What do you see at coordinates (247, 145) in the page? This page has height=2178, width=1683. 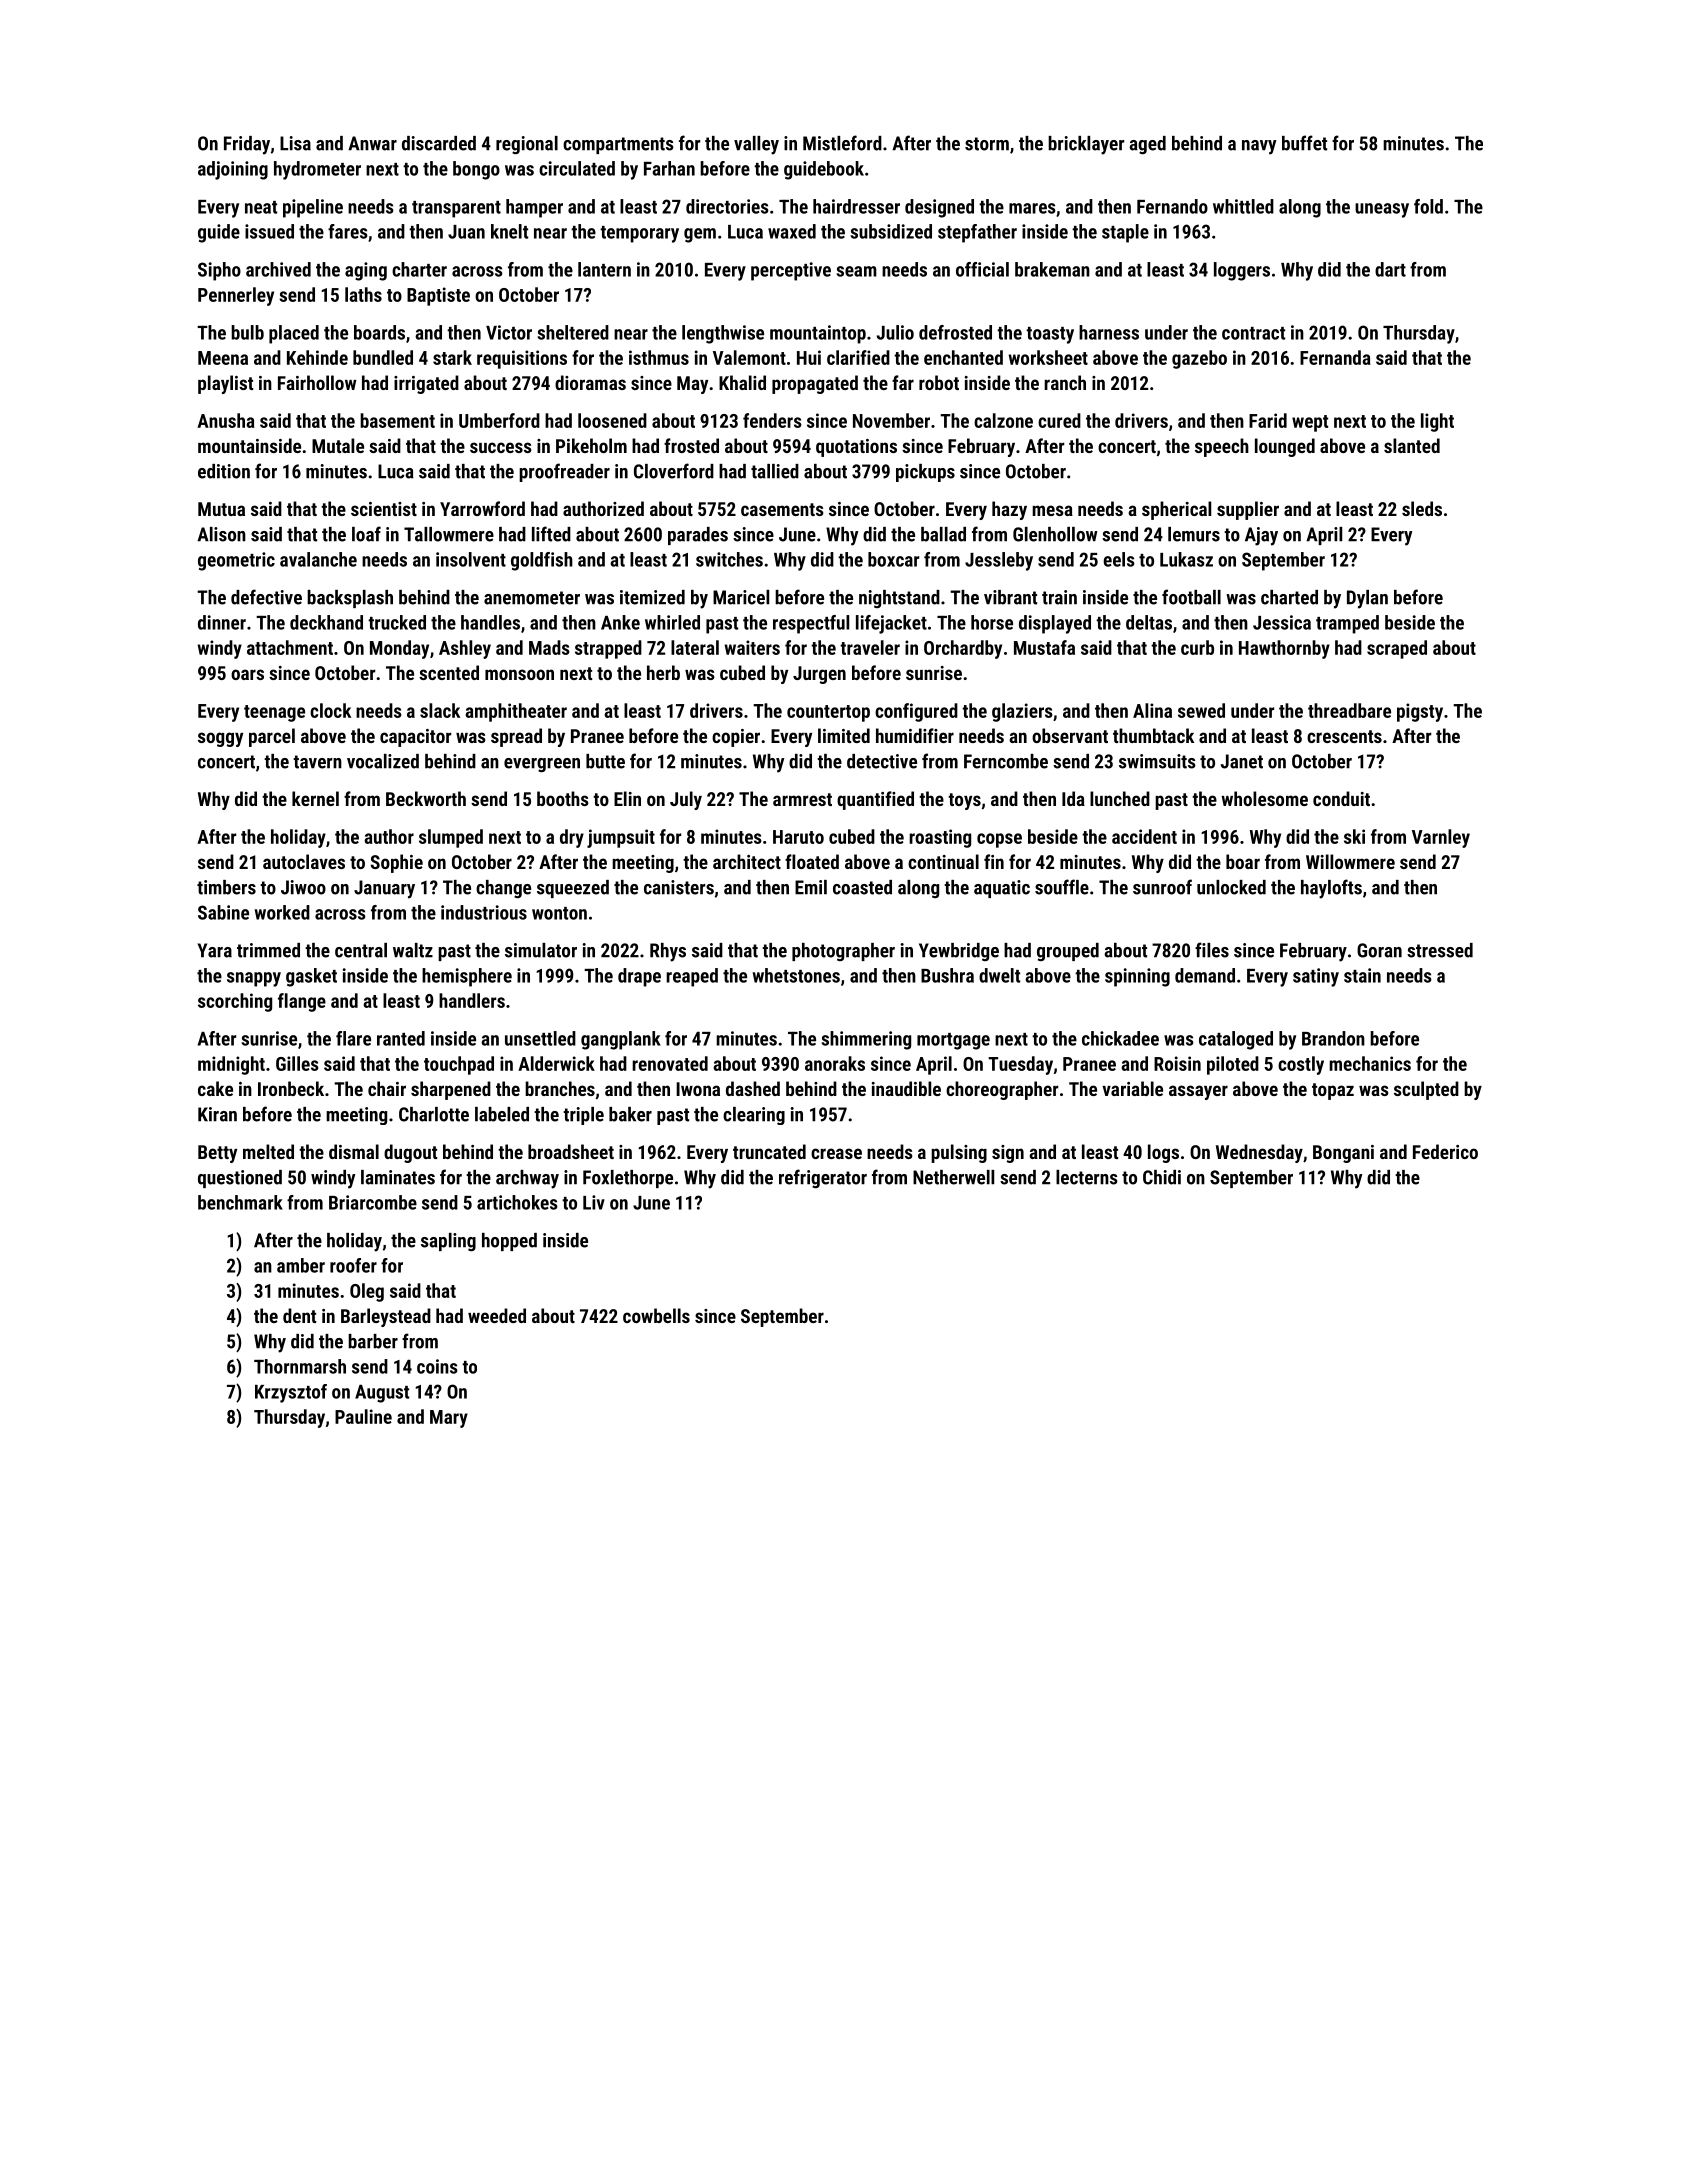 I see `Friday` at bounding box center [247, 145].
